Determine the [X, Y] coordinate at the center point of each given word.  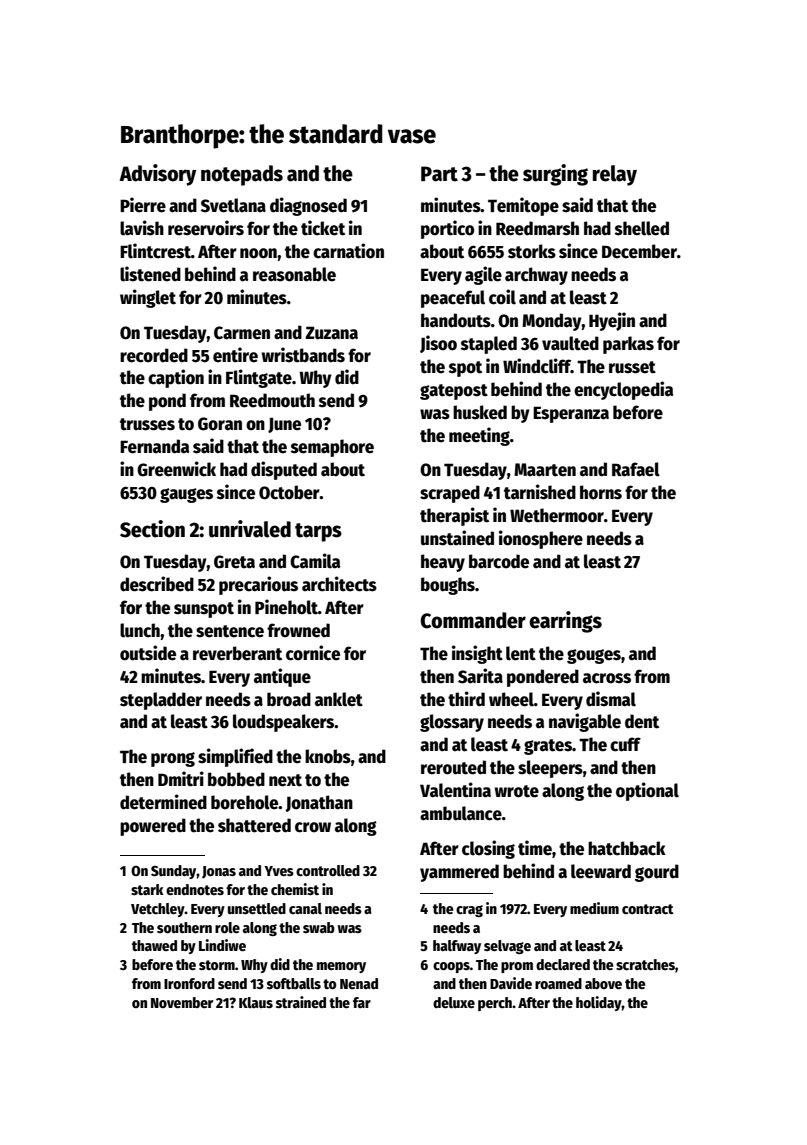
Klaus [256, 1002]
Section [152, 529]
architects [339, 584]
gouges [594, 656]
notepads [242, 175]
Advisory [157, 175]
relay [615, 175]
